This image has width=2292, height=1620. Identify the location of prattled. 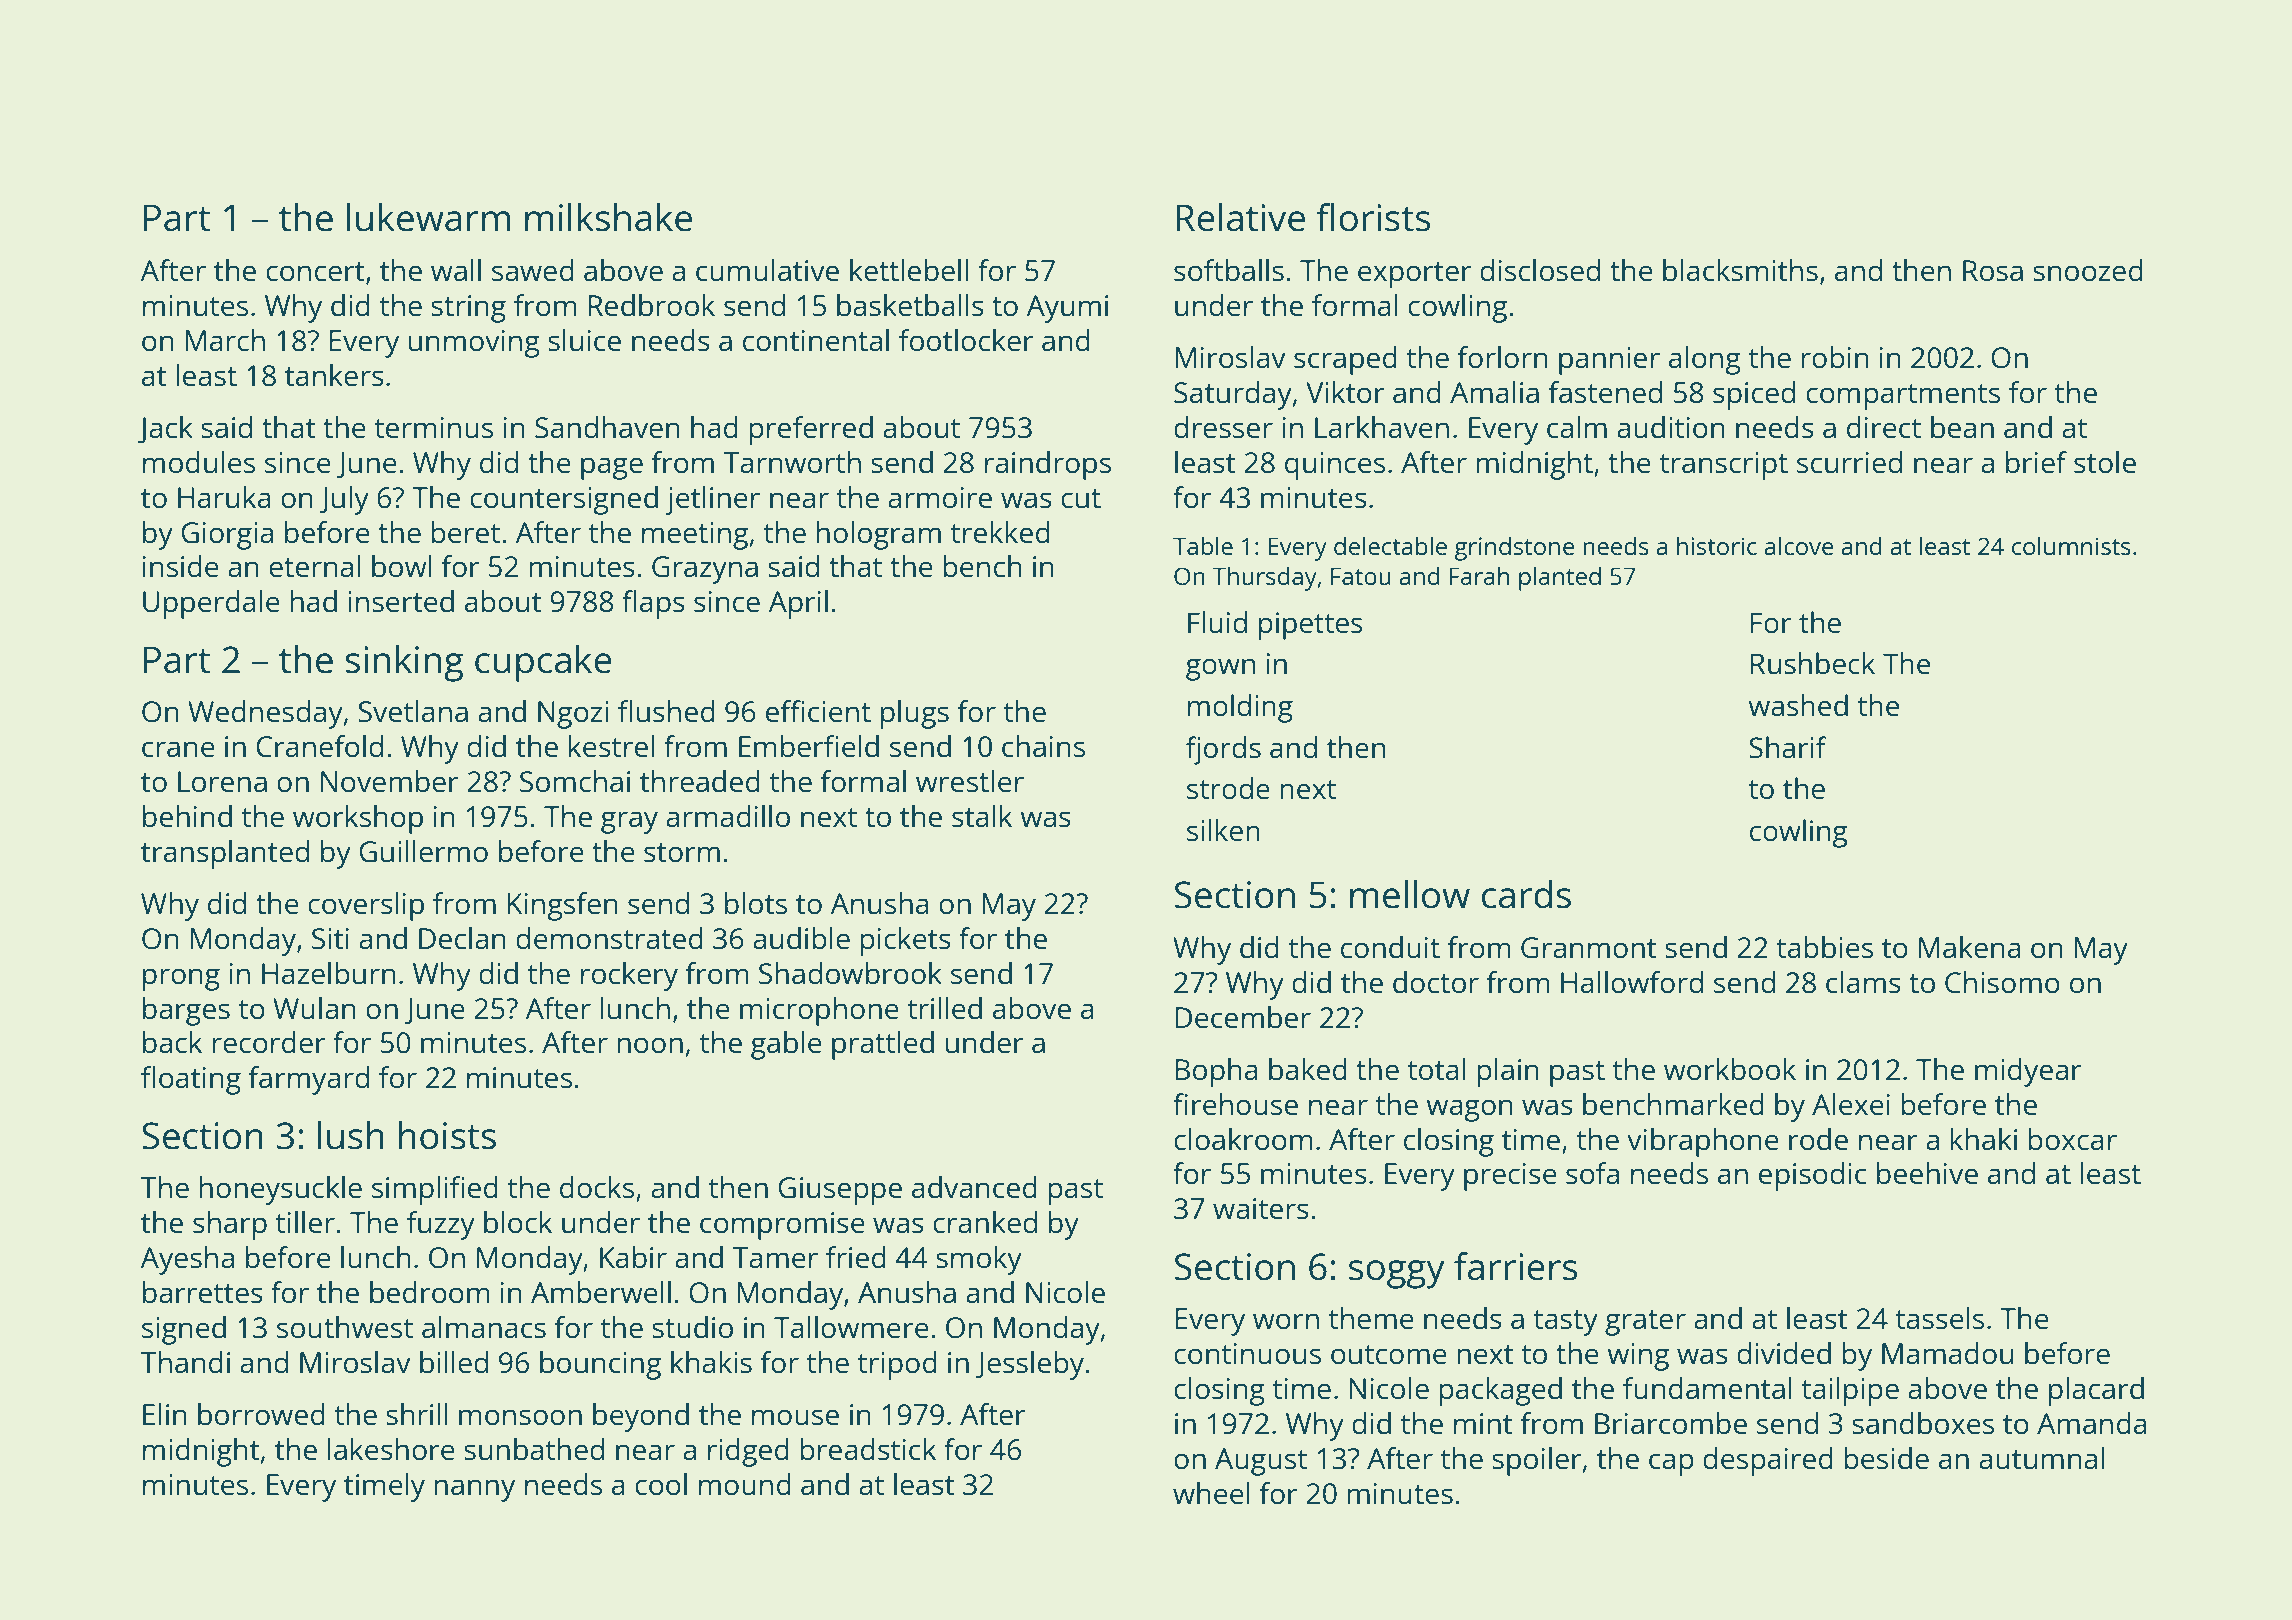
(883, 1045).
